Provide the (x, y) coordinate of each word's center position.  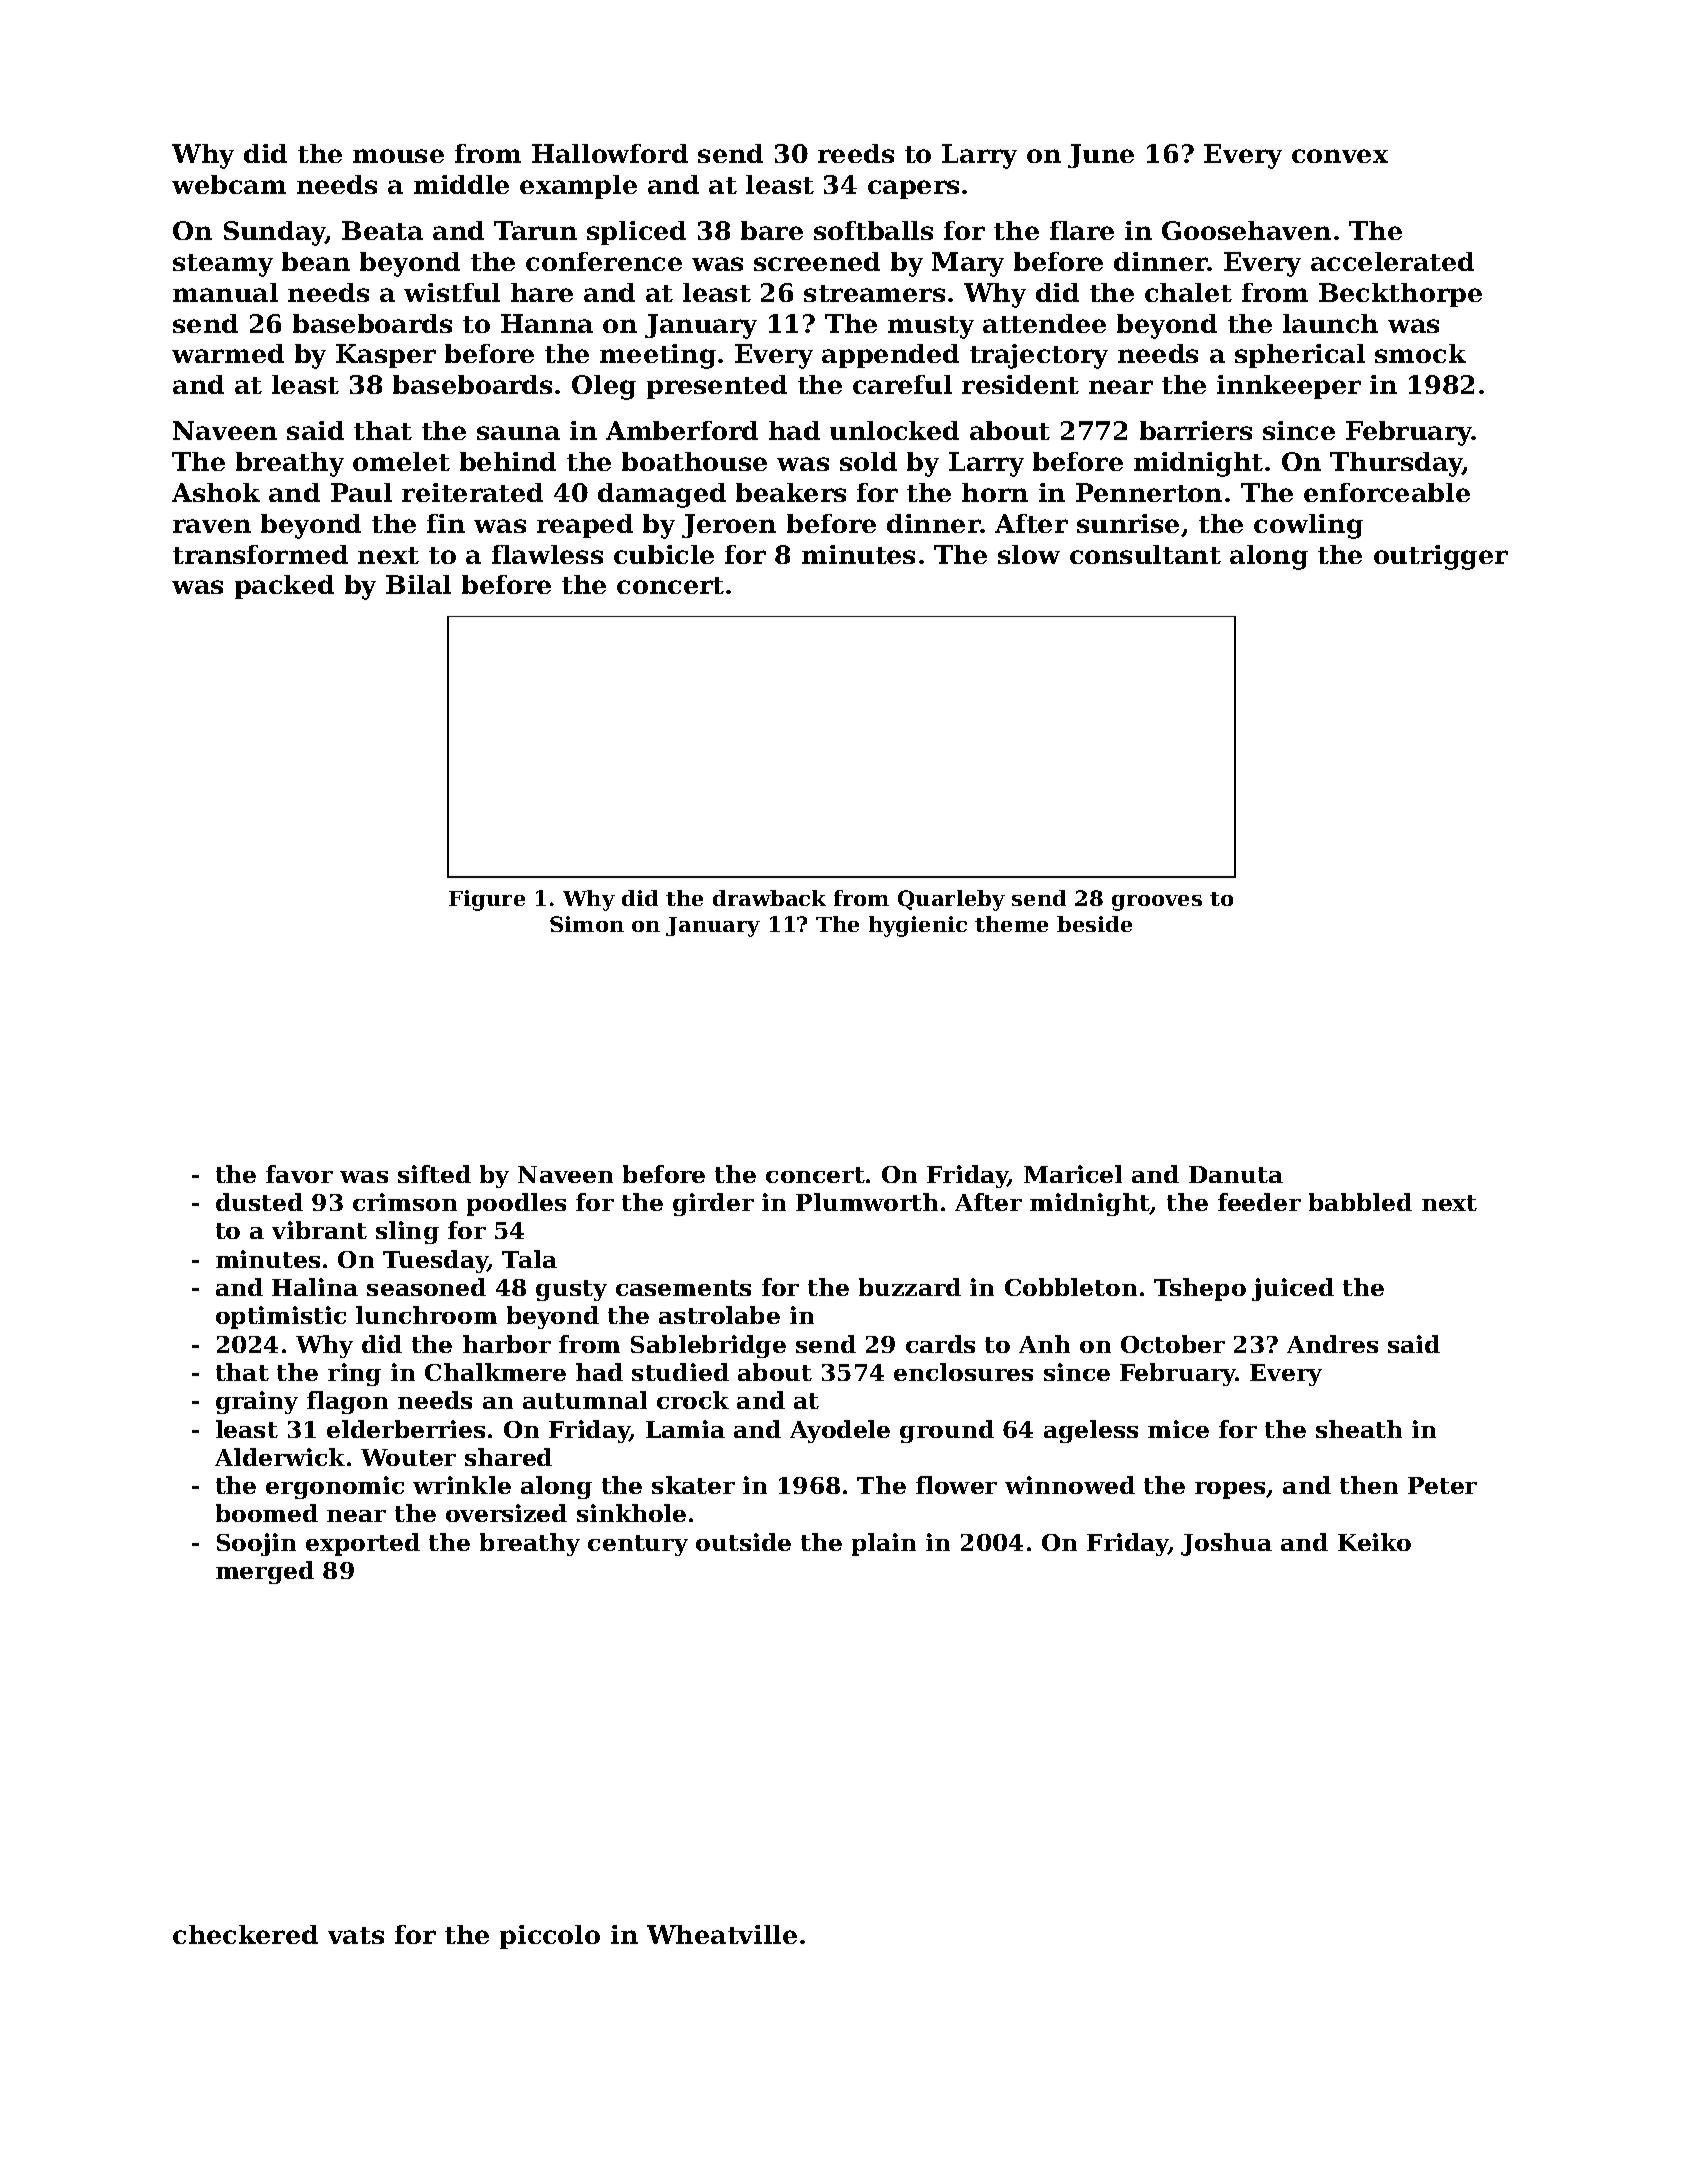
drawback (769, 898)
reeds (856, 153)
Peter (1442, 1485)
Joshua (1226, 1544)
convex (1340, 156)
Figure (487, 900)
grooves (1157, 903)
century (638, 1545)
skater (693, 1485)
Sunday (275, 233)
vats (356, 1935)
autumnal (585, 1400)
